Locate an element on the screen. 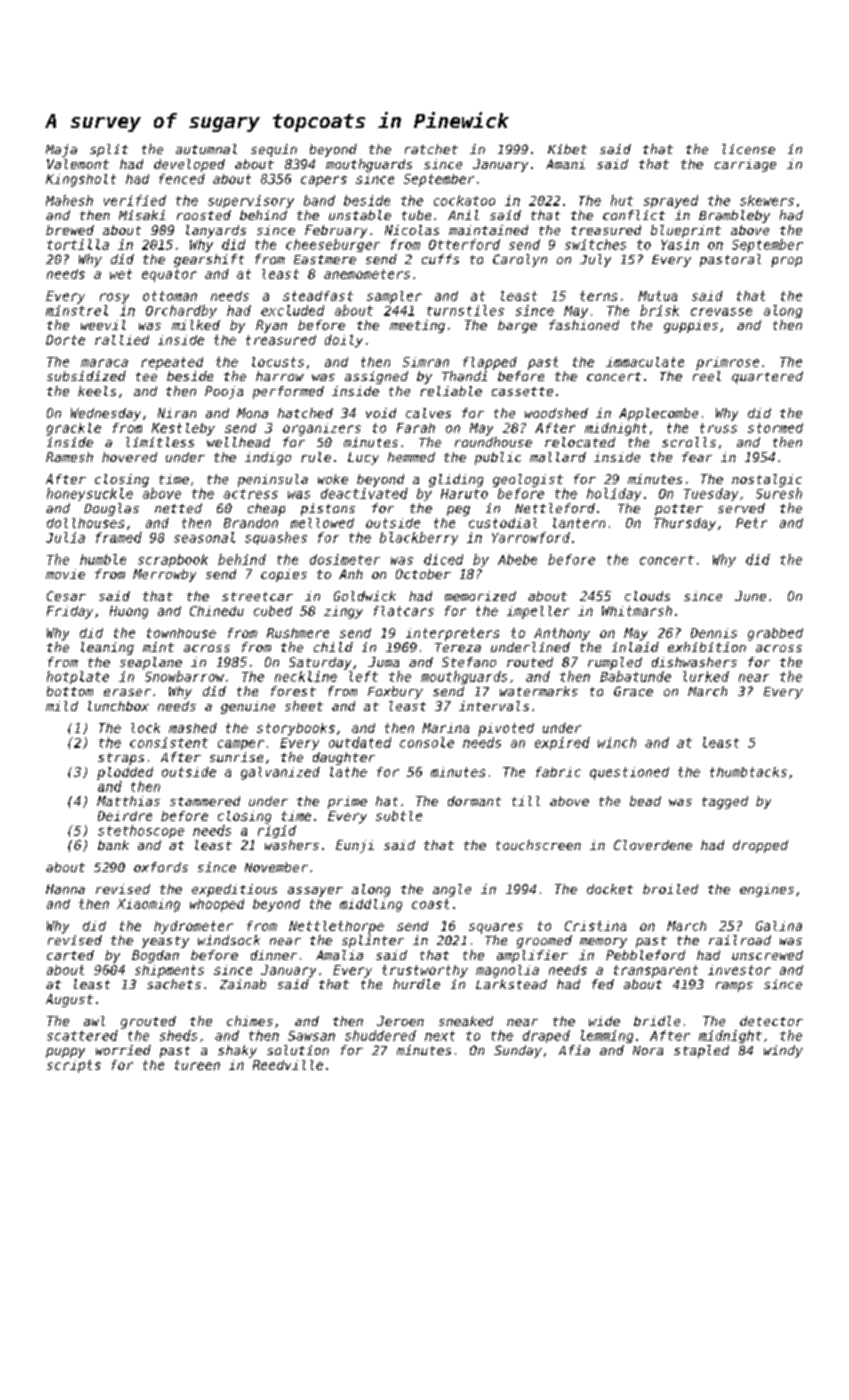 This screenshot has height=1400, width=849. Bogdan is located at coordinates (155, 956).
